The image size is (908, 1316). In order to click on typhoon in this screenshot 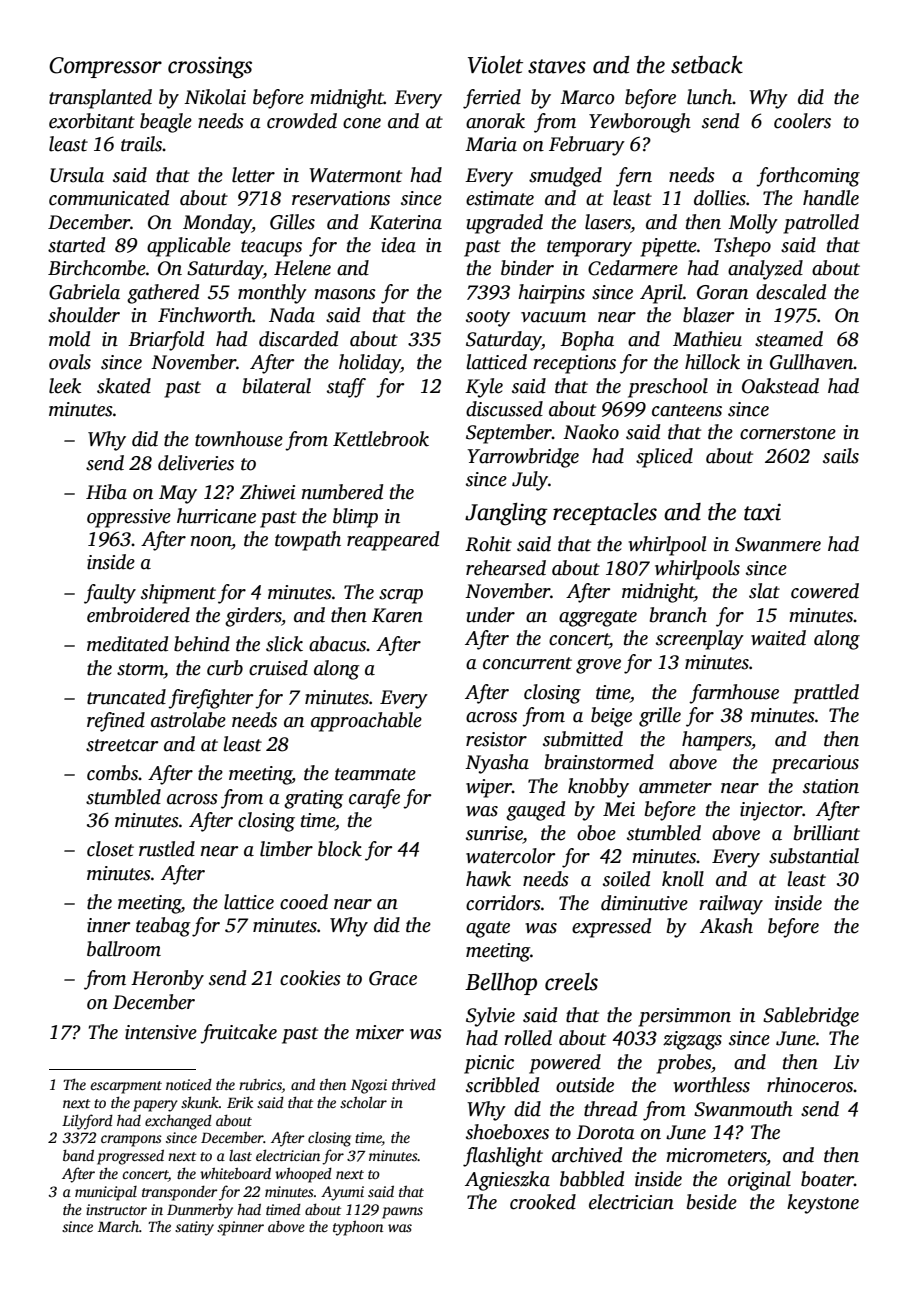, I will do `click(358, 1228)`.
